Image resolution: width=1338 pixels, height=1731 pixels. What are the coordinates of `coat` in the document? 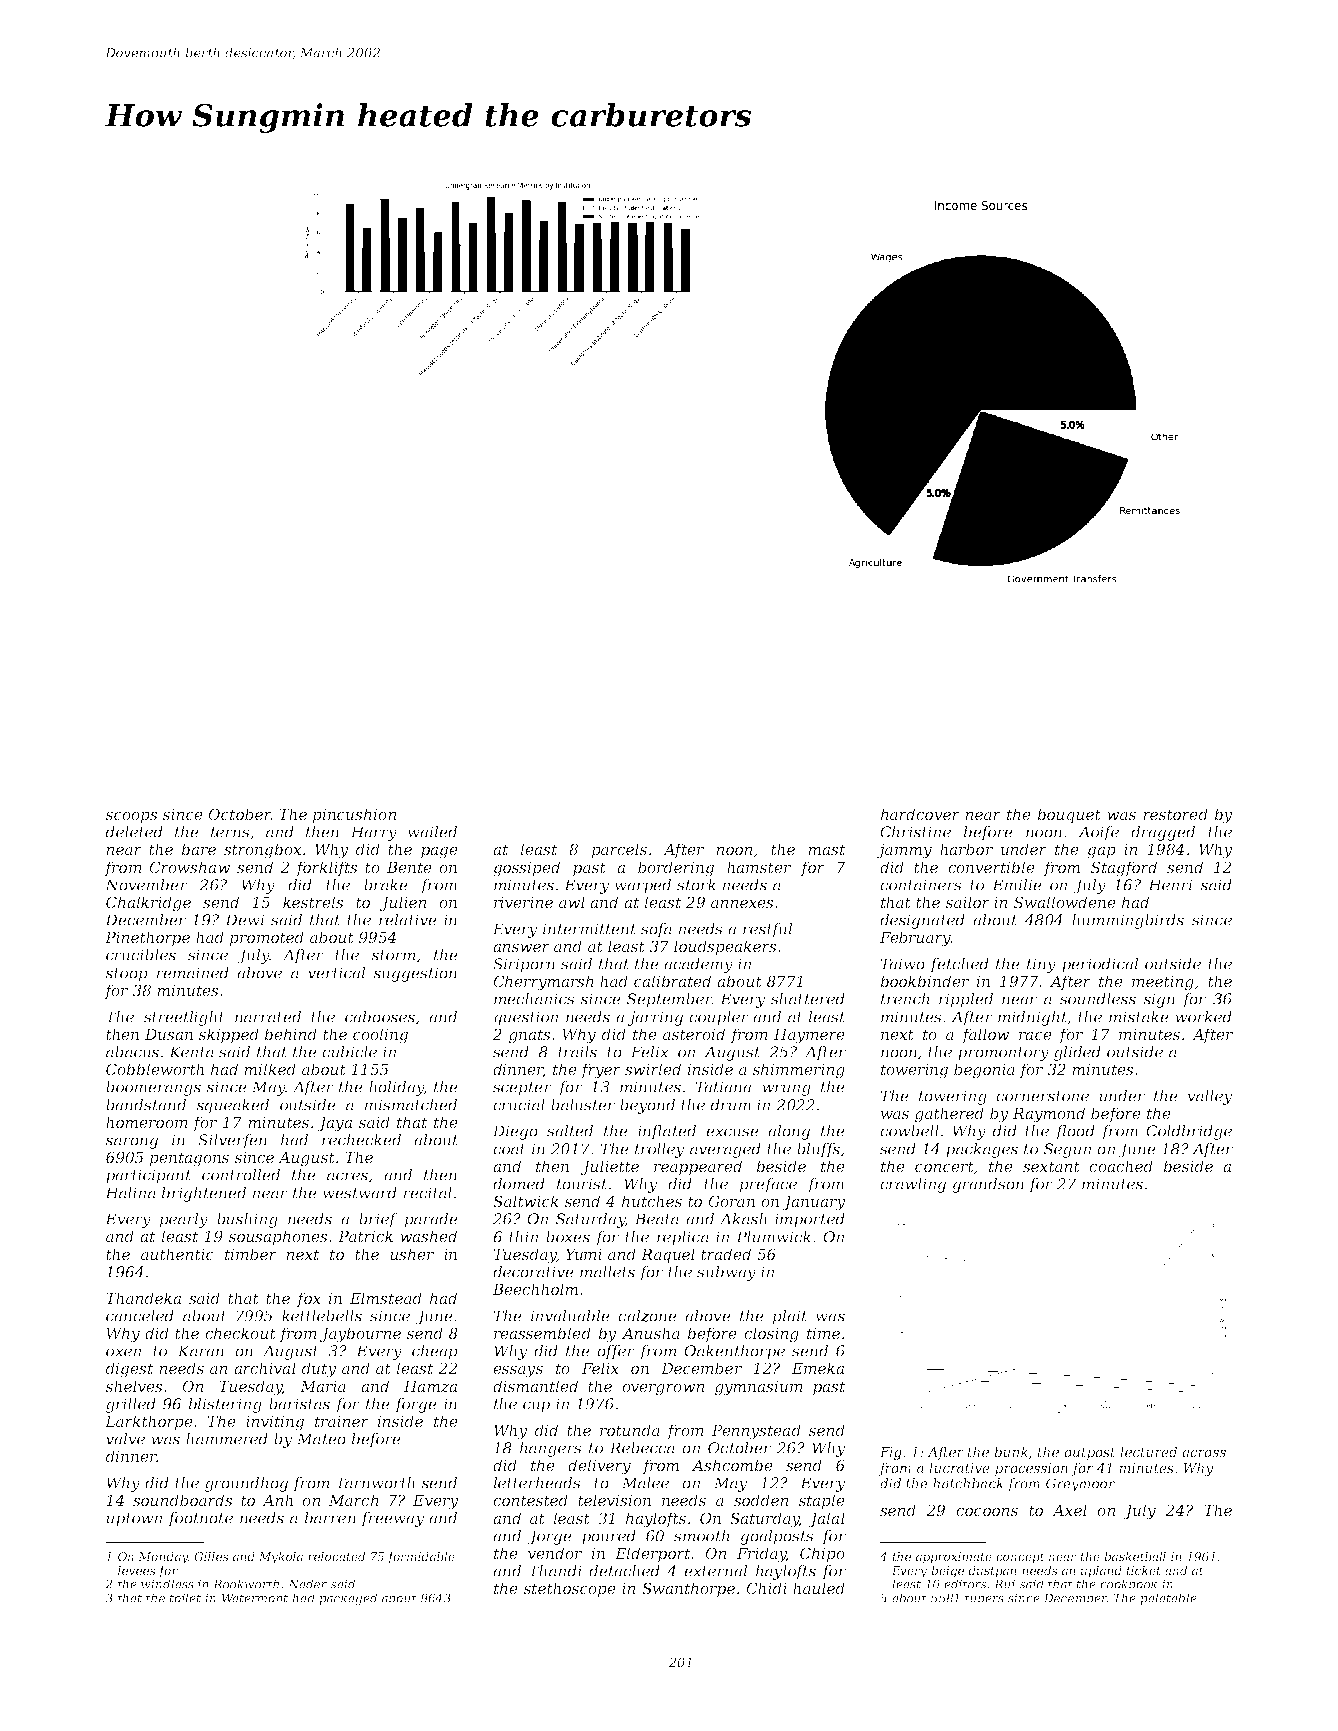 It's located at (509, 1149).
